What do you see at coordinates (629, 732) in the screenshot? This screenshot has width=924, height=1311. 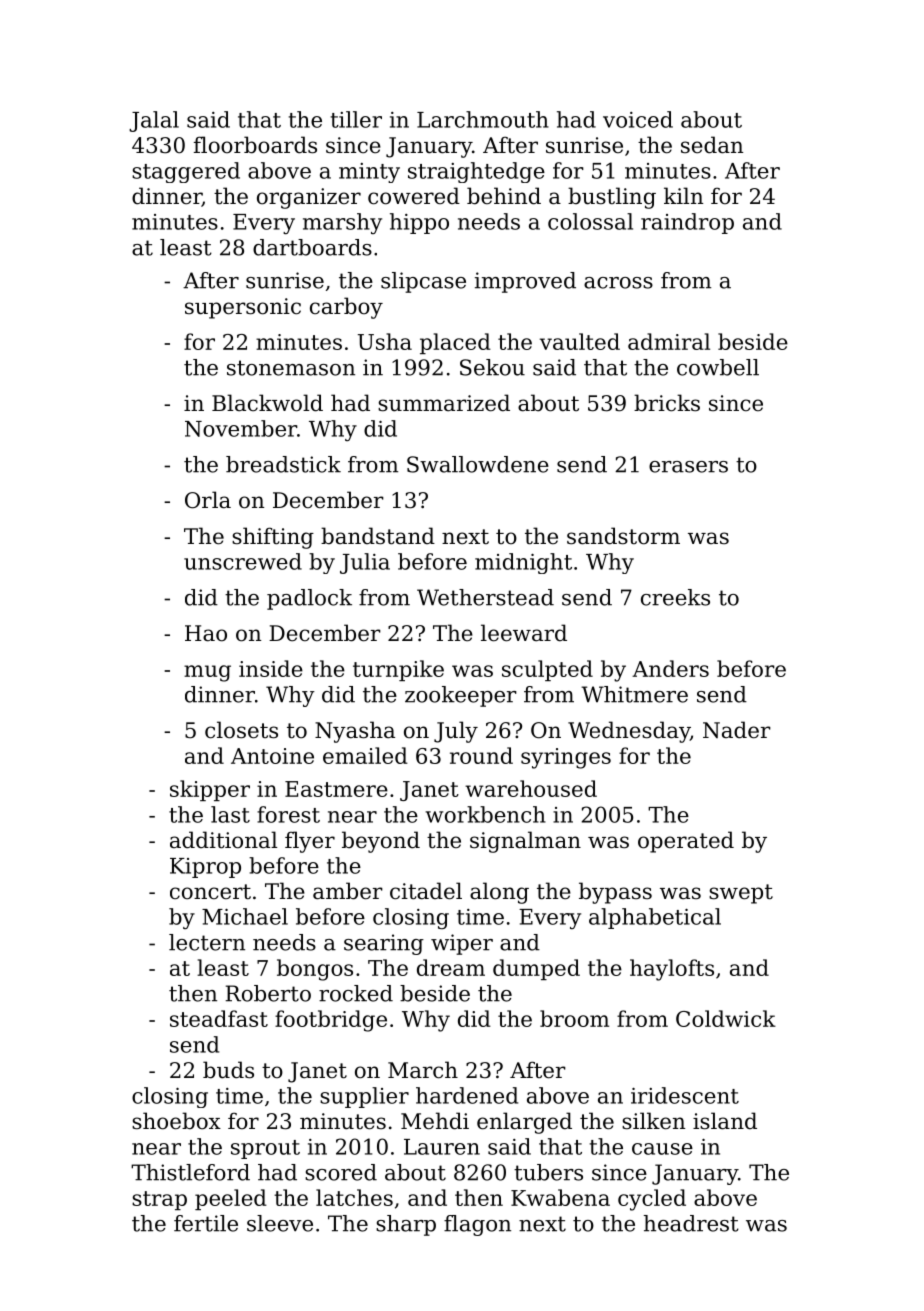 I see `Wednesday` at bounding box center [629, 732].
